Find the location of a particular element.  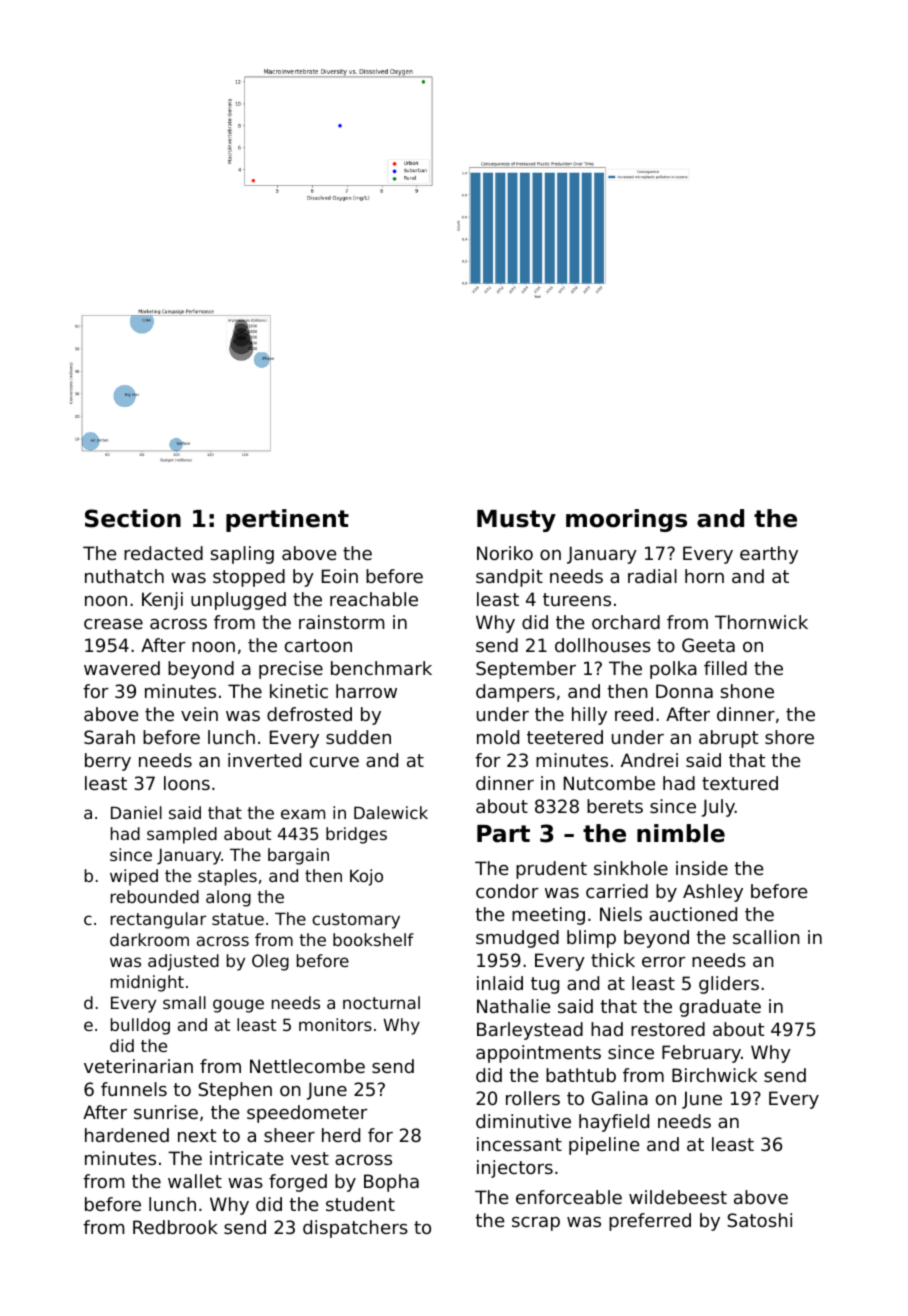

wavered is located at coordinates (122, 668).
